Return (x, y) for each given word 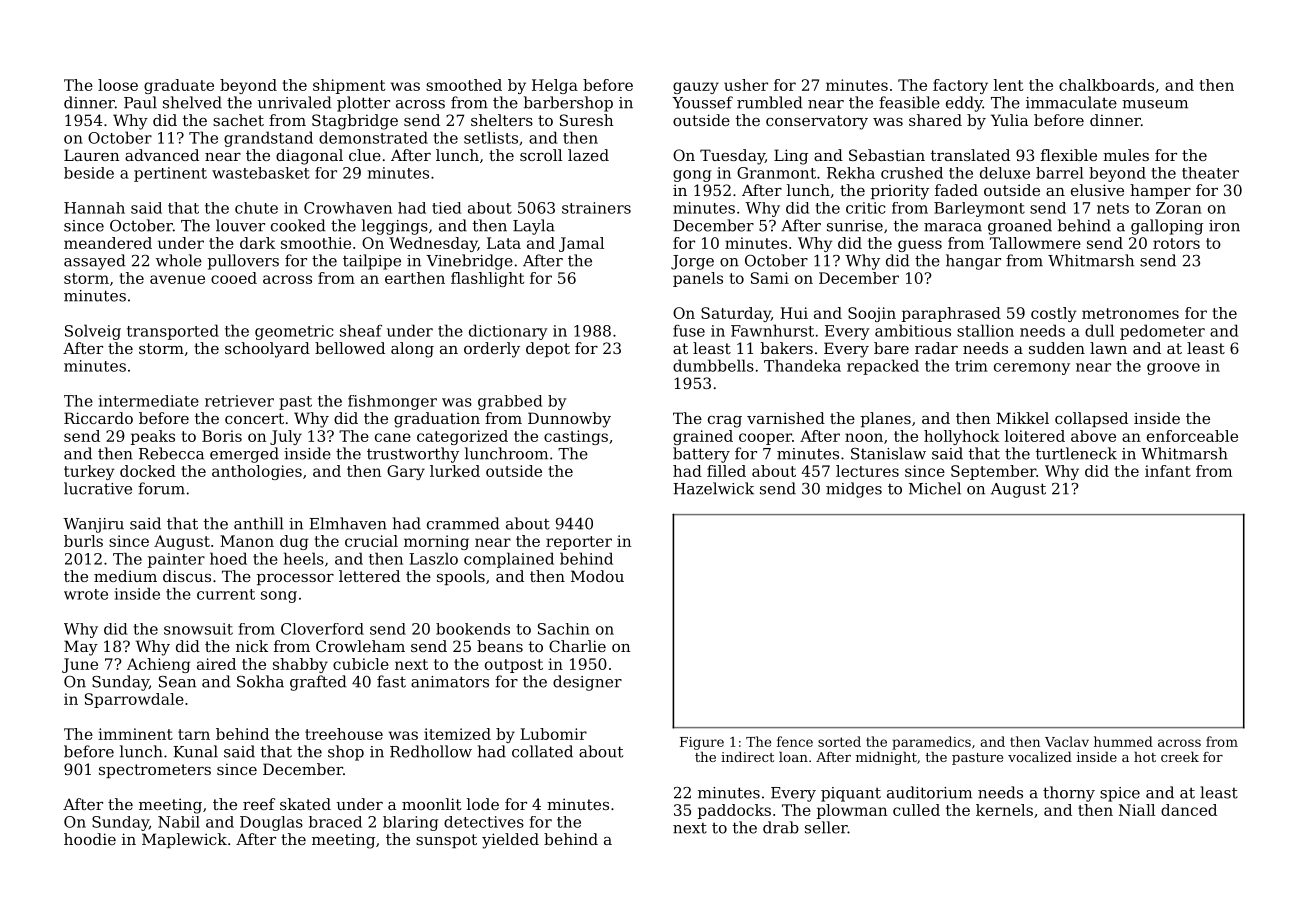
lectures (867, 471)
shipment (349, 86)
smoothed (464, 85)
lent (1008, 85)
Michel (935, 488)
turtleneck (1076, 453)
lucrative (98, 488)
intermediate (149, 401)
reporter (579, 543)
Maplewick (184, 840)
